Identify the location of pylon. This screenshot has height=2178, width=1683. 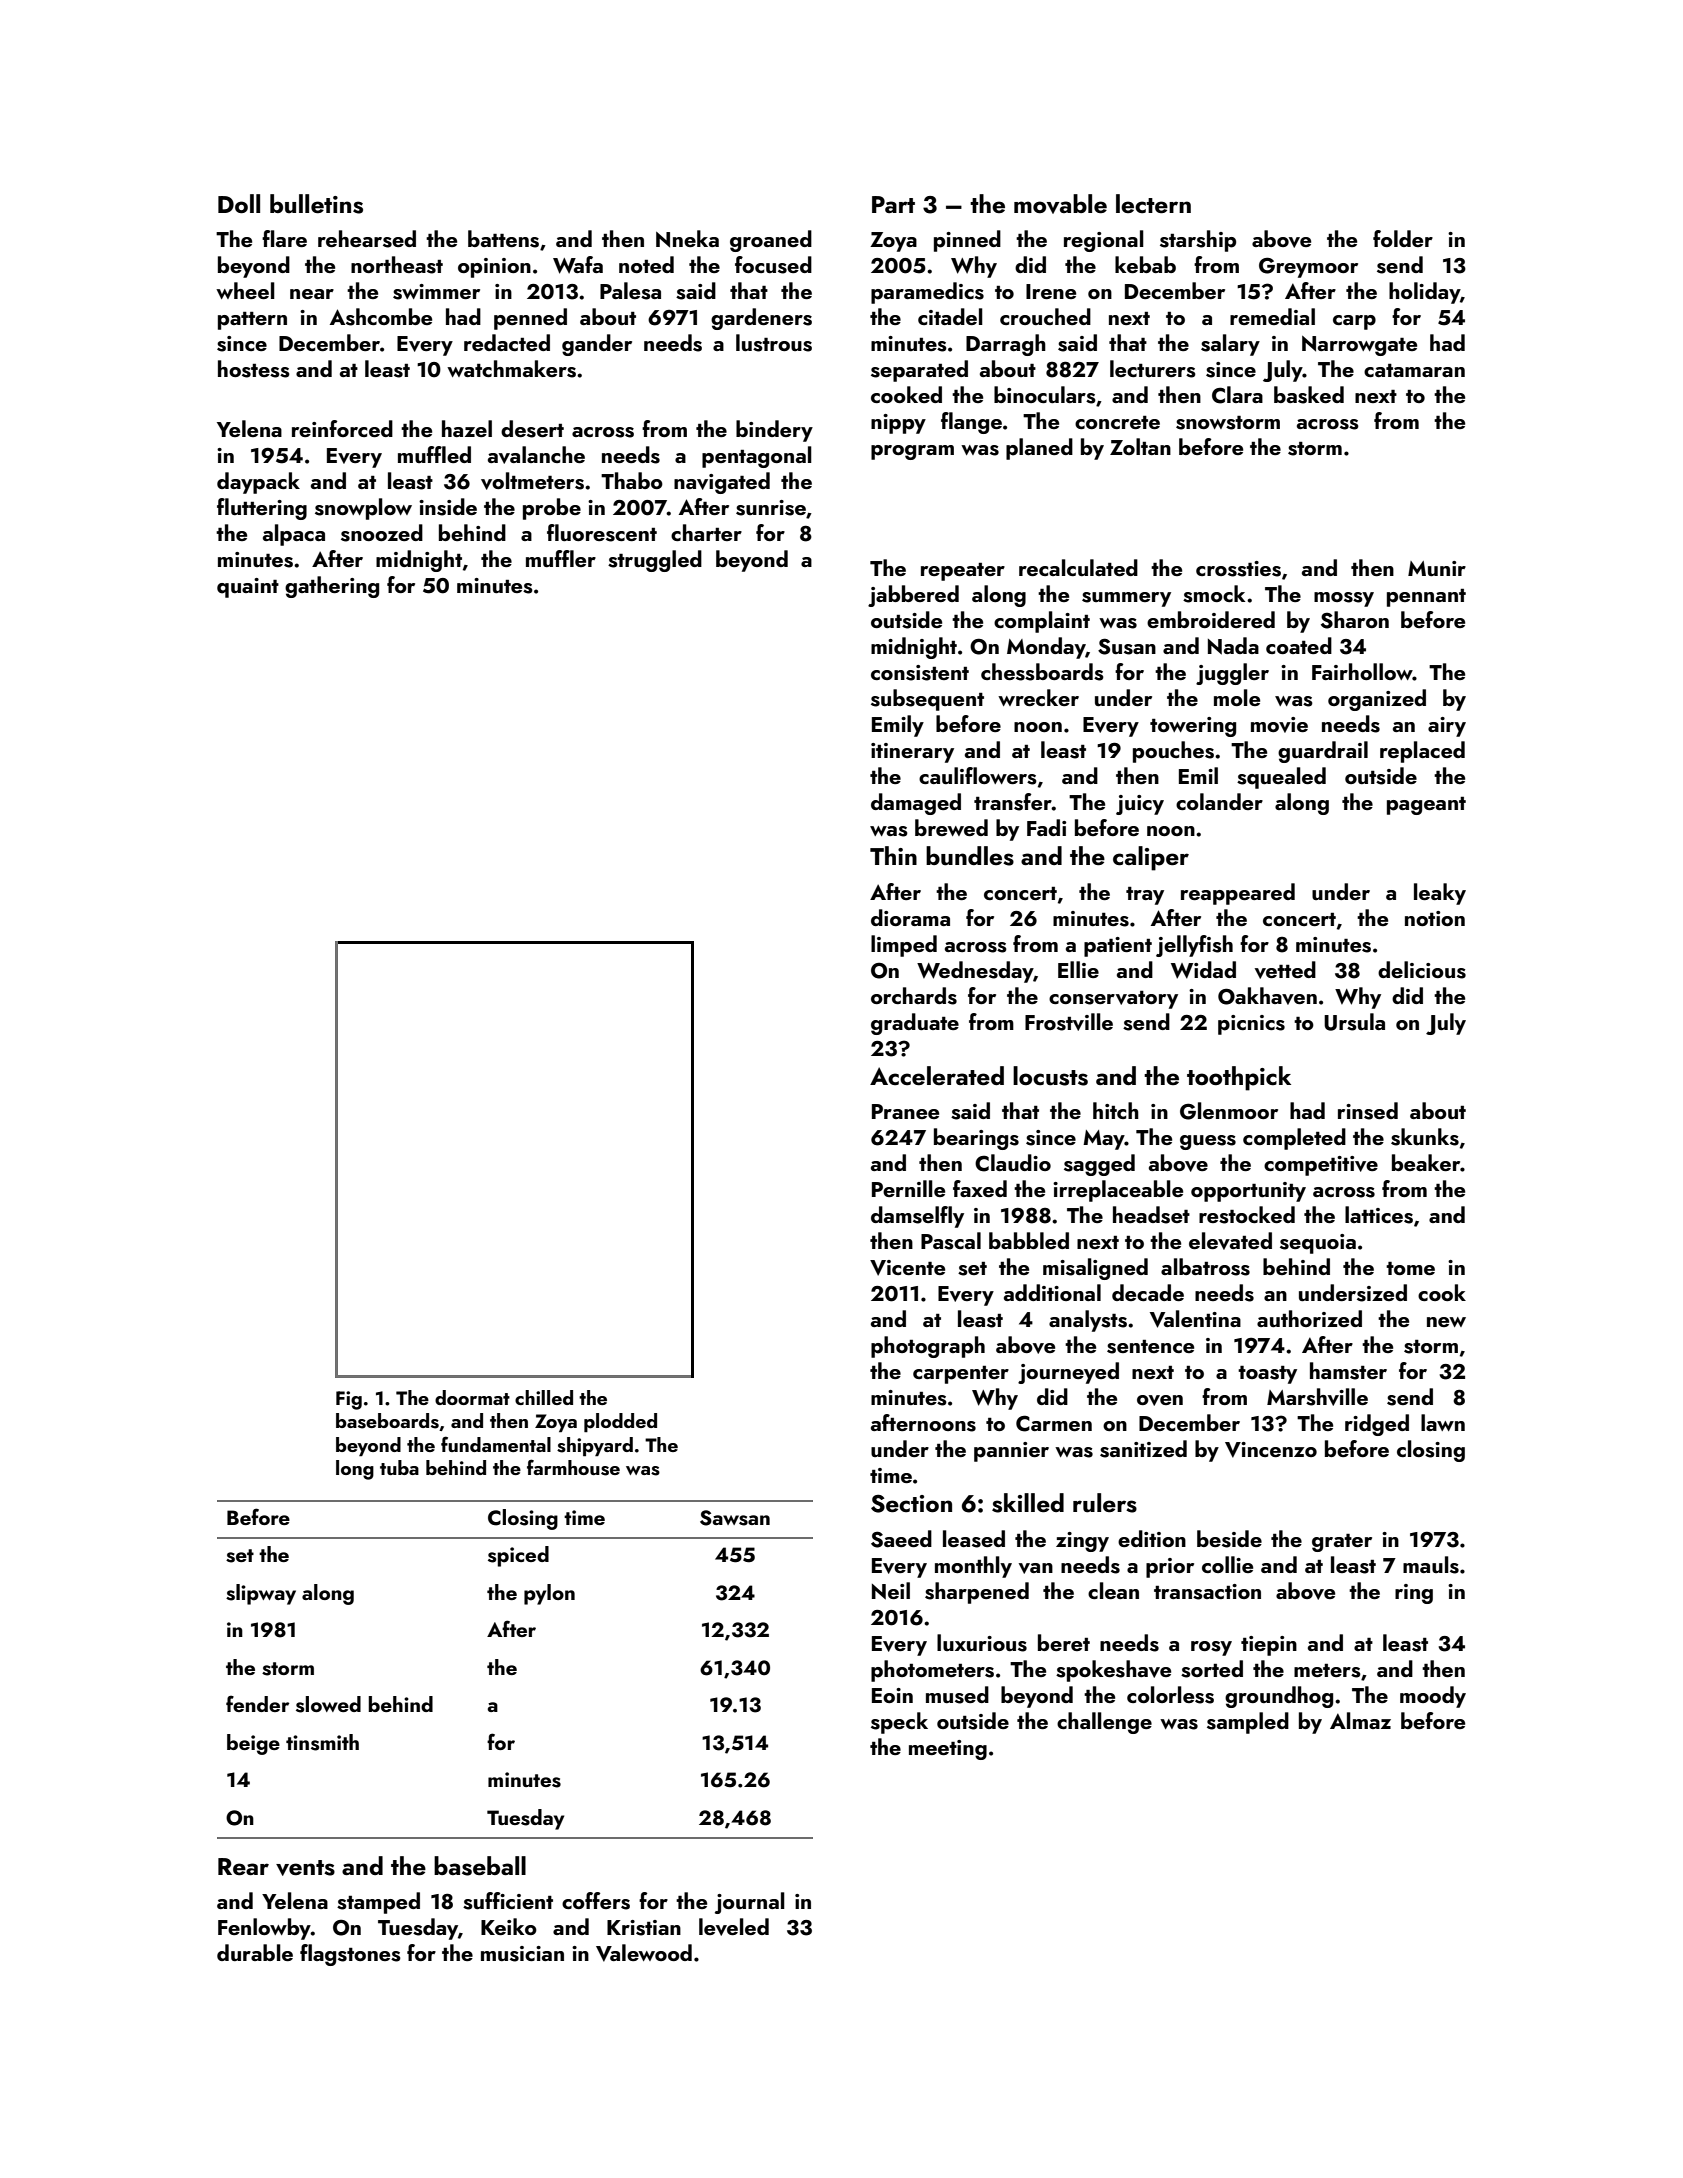
(549, 1594).
